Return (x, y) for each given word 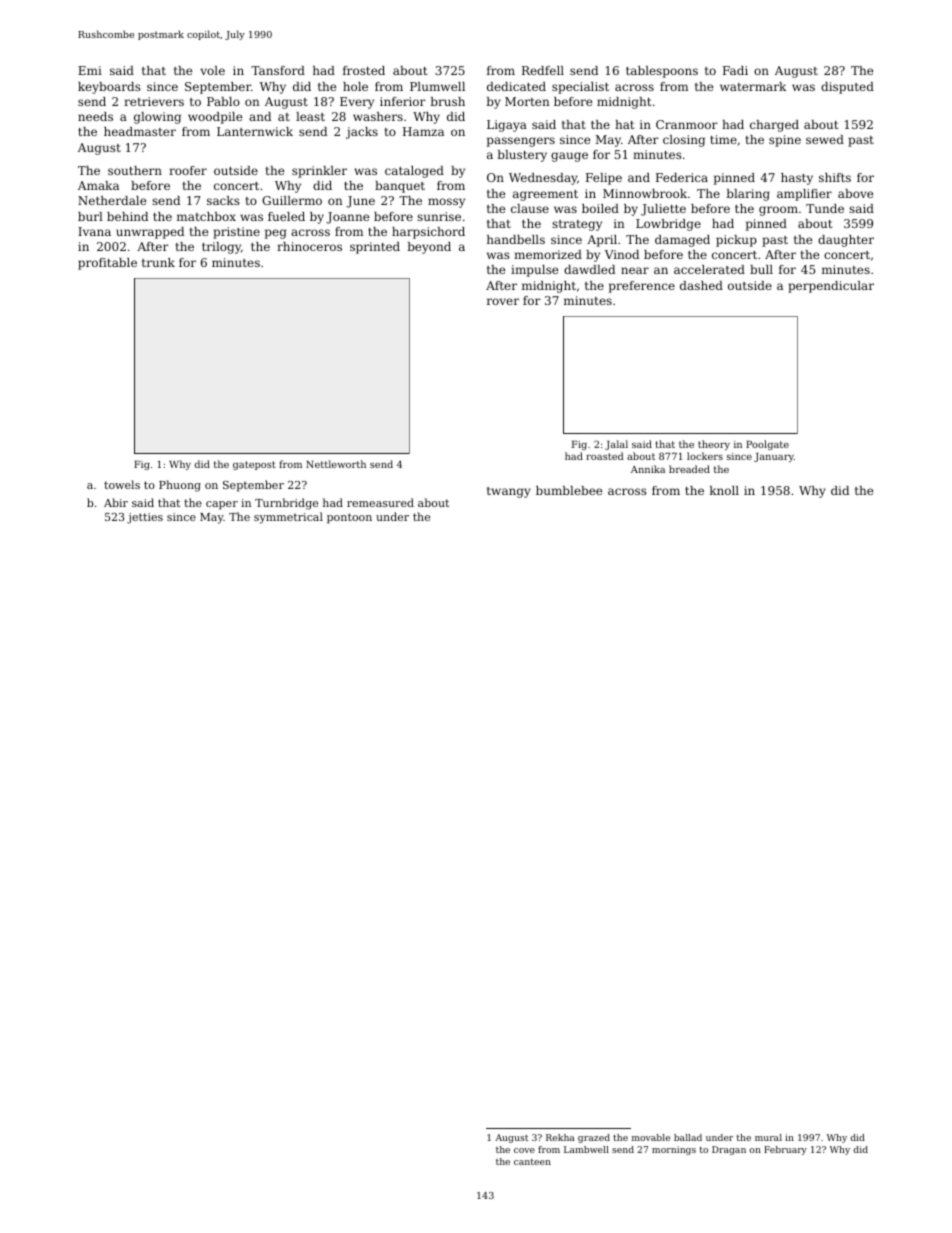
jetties (145, 518)
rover (503, 301)
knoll (724, 490)
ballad (688, 1137)
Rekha (560, 1137)
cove (524, 1150)
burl (90, 216)
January (774, 457)
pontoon (349, 518)
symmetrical (288, 518)
